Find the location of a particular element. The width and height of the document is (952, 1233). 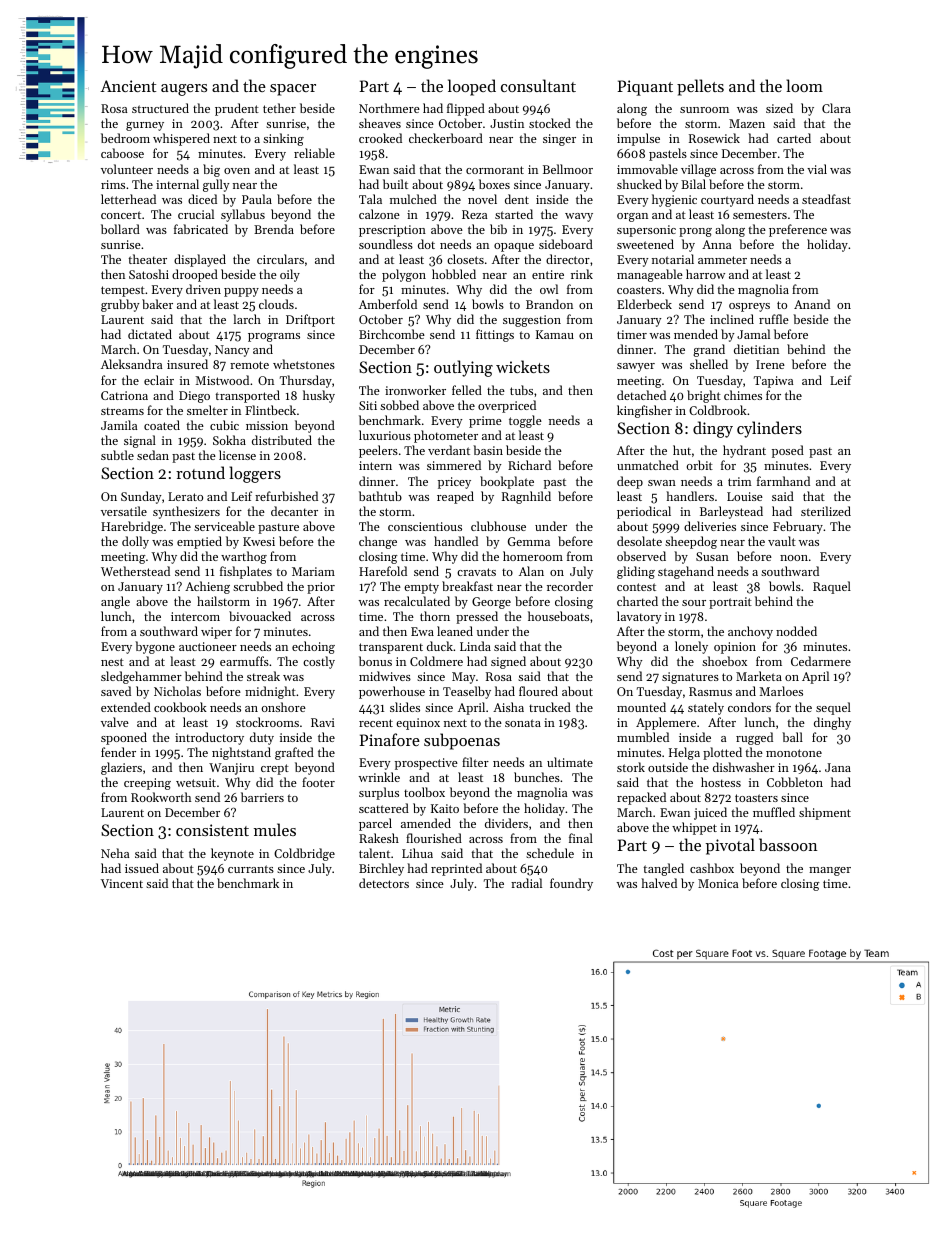

Piquant is located at coordinates (645, 88).
